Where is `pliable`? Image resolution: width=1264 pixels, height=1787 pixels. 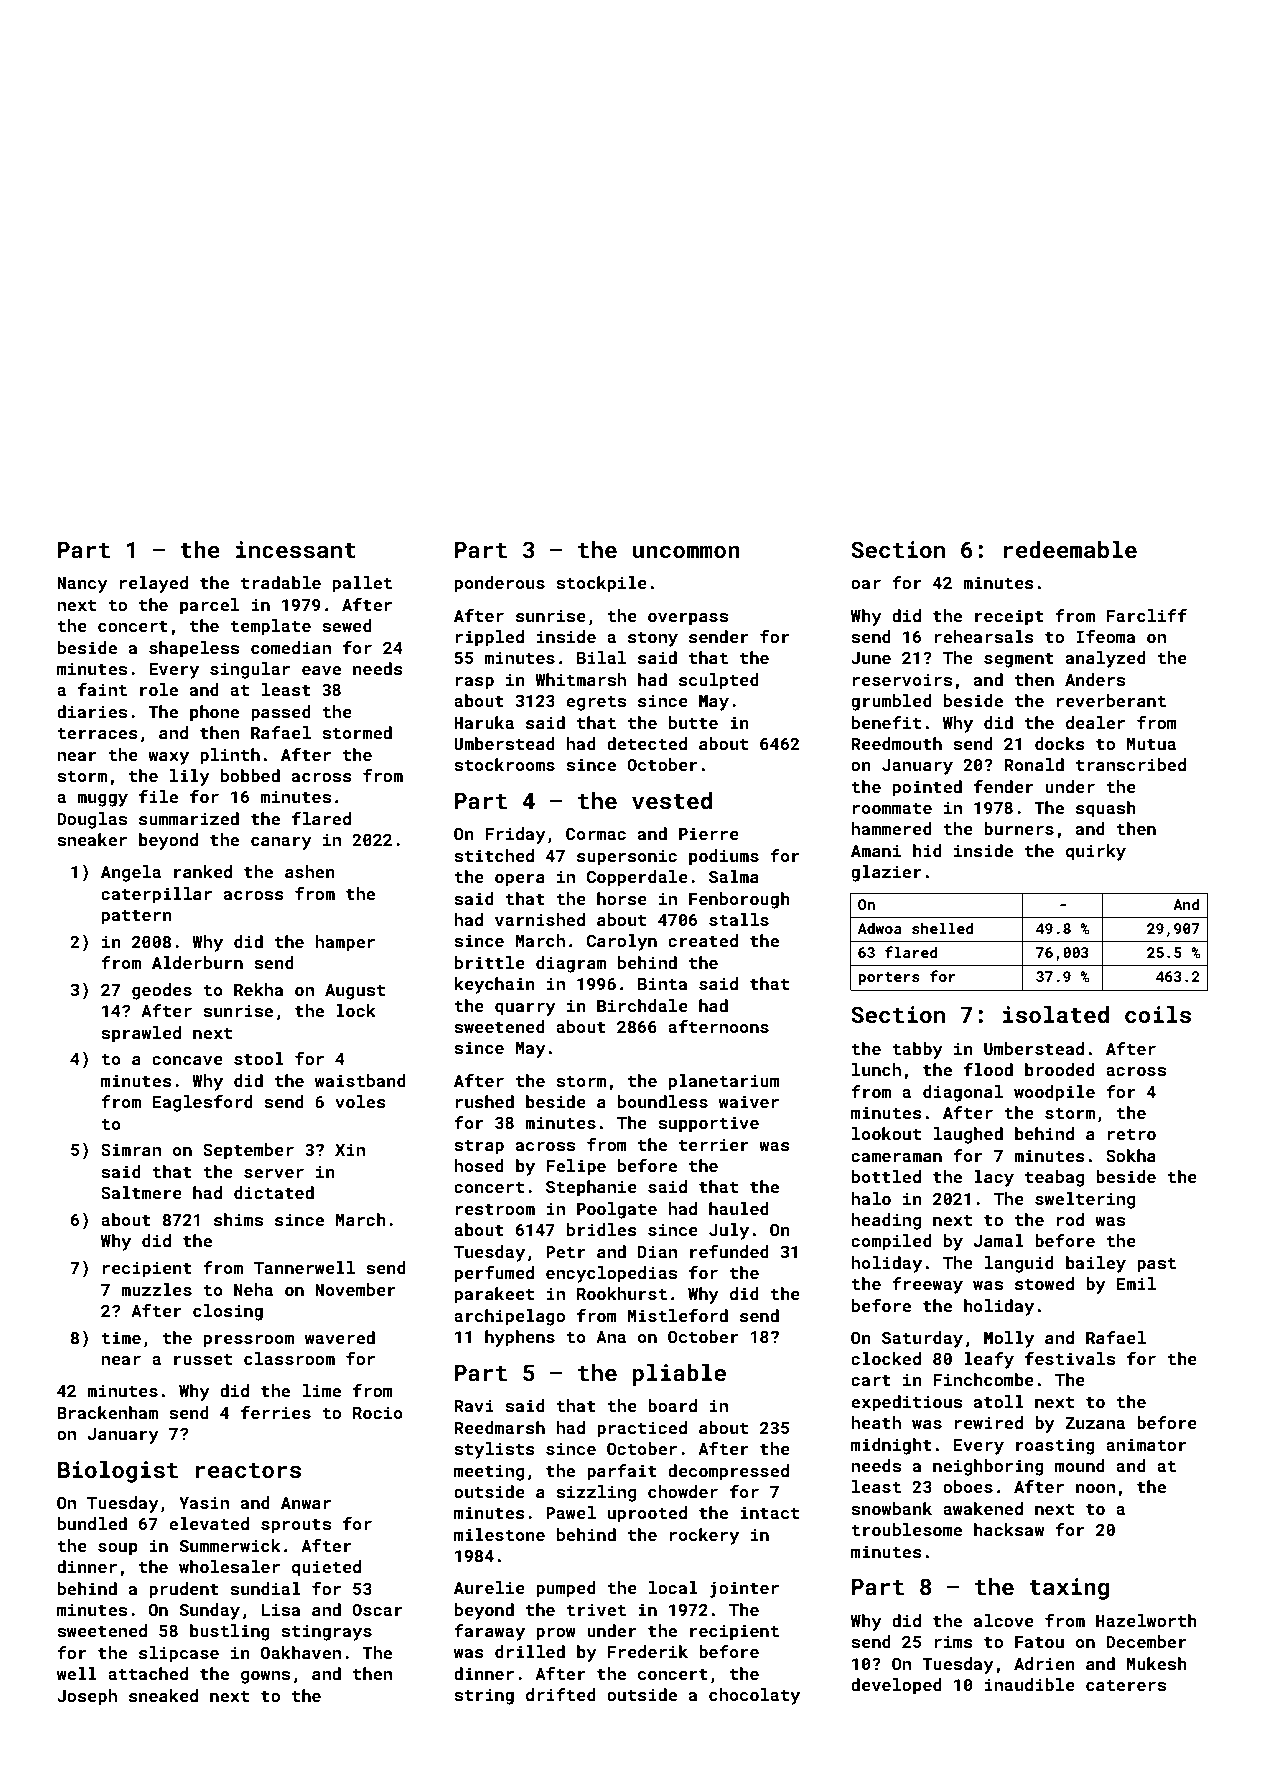 pliable is located at coordinates (679, 1375).
